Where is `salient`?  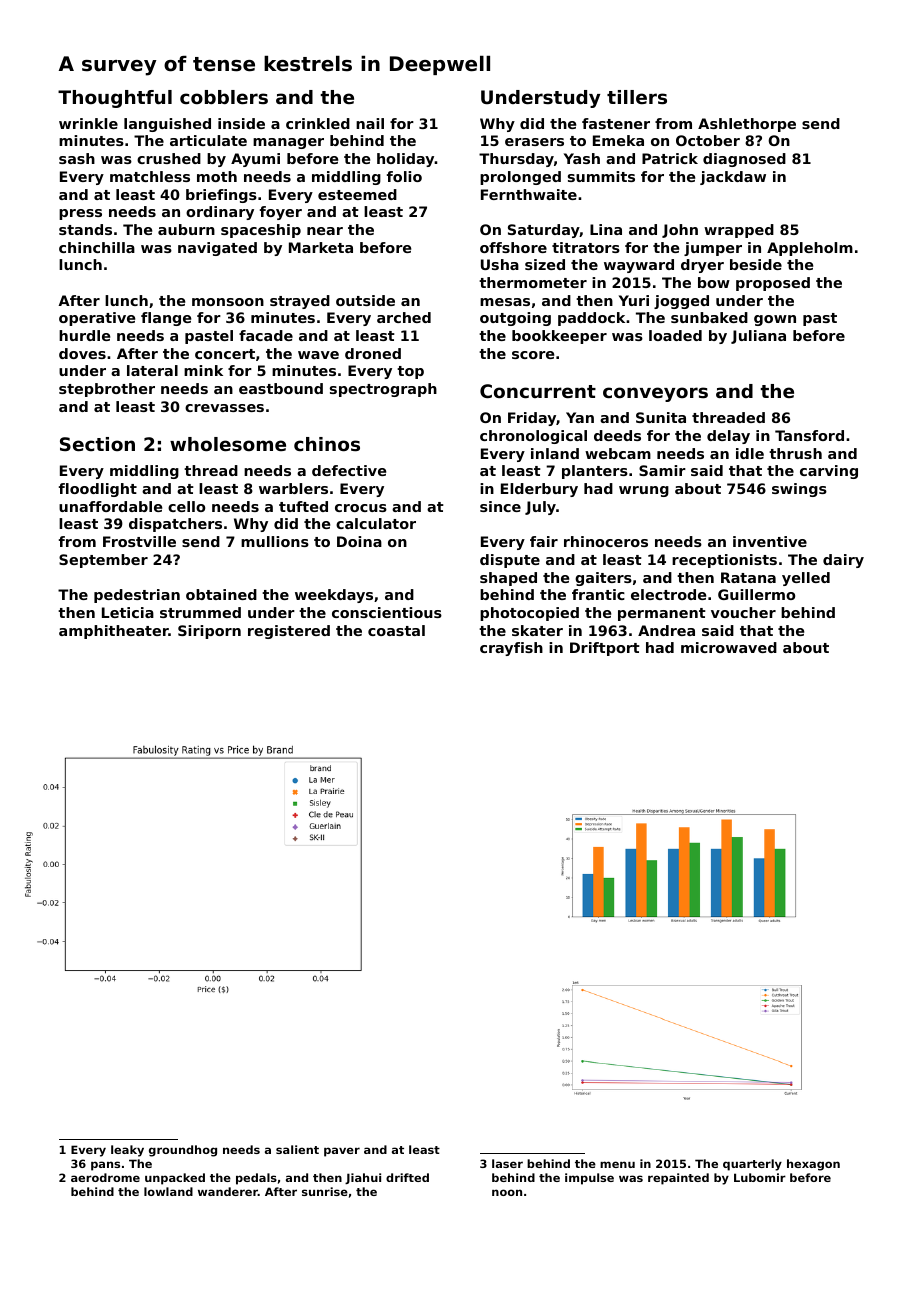
salient is located at coordinates (297, 1149).
